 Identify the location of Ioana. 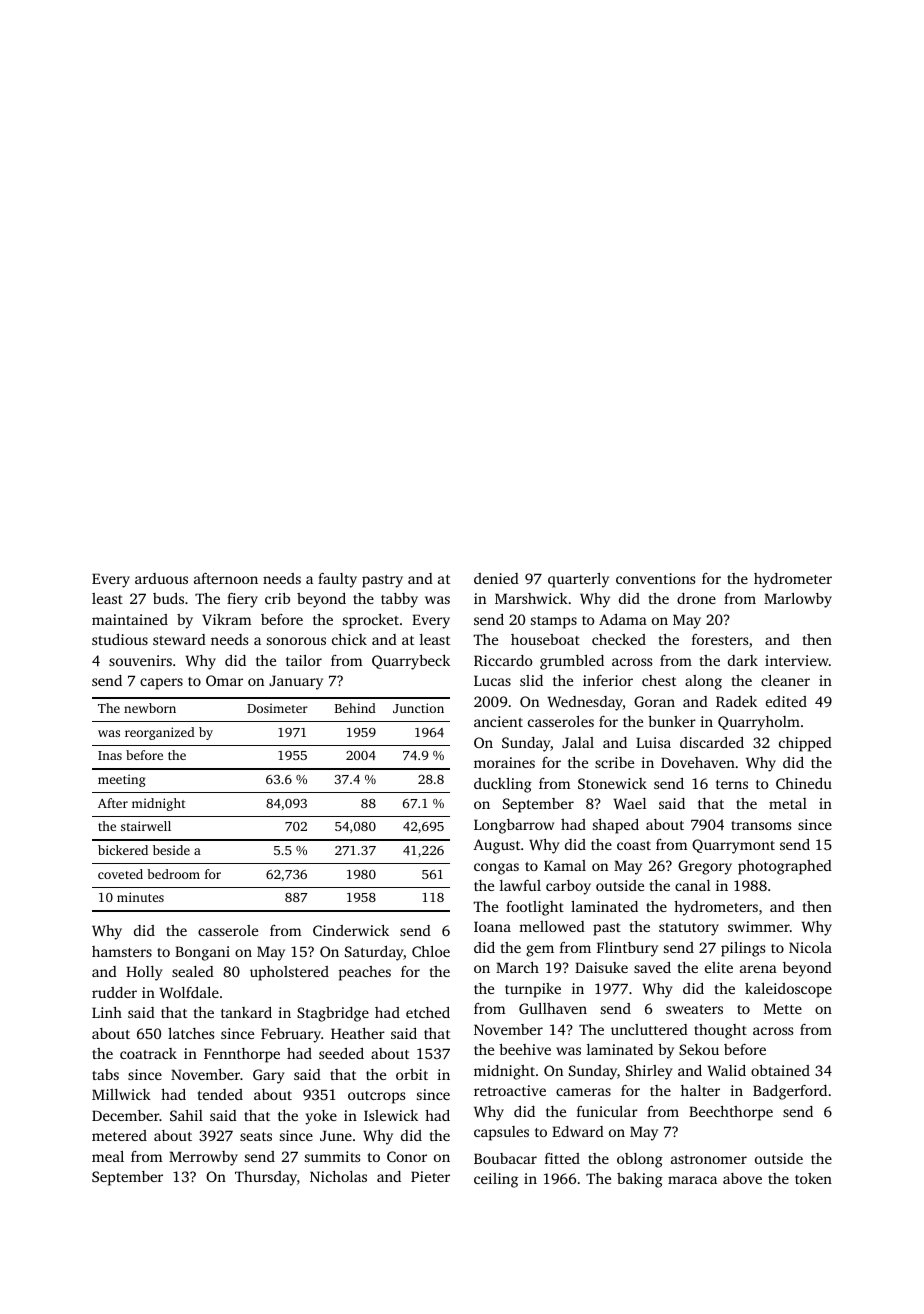
(492, 926).
